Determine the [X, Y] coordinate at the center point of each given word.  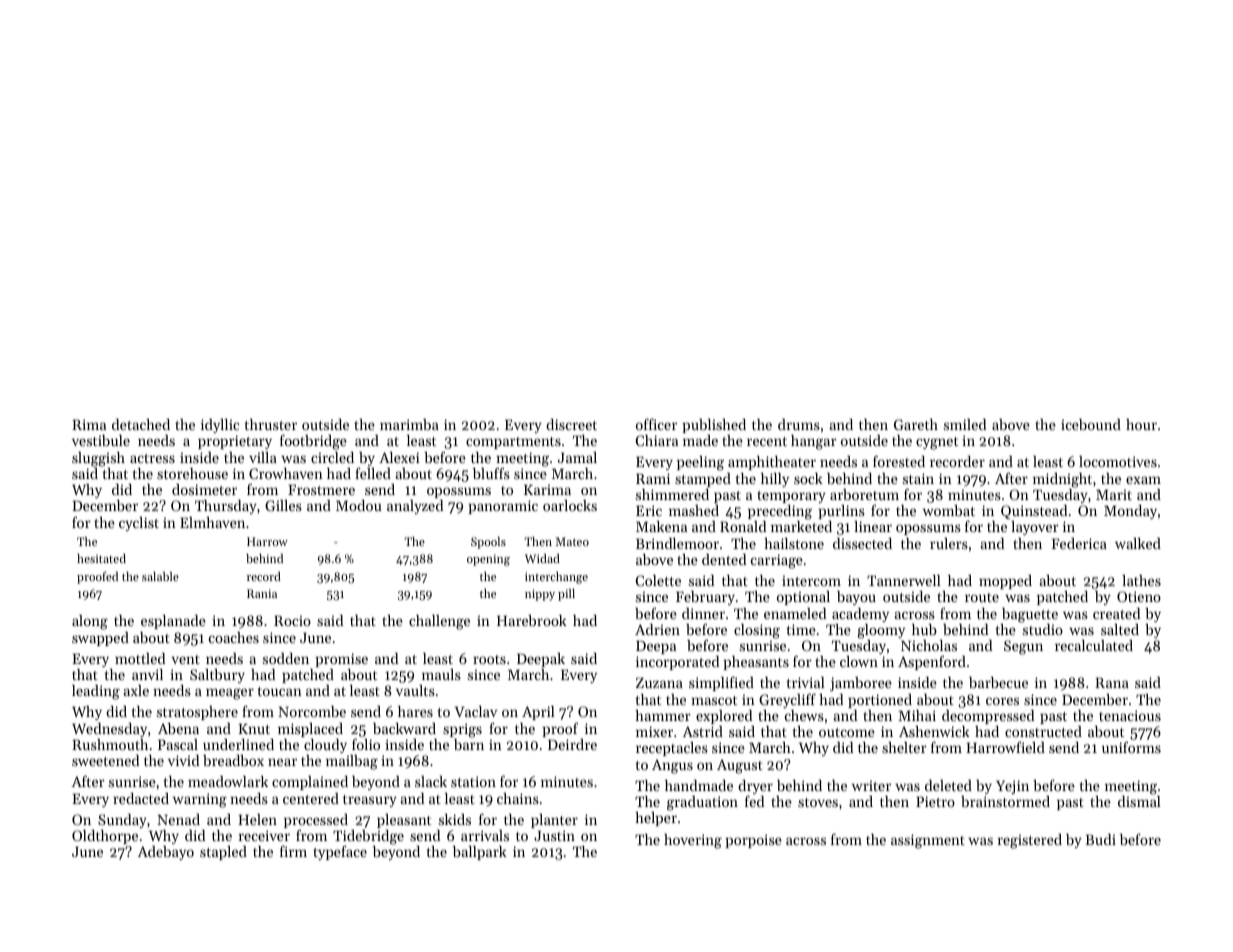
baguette [1030, 615]
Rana [1112, 682]
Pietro [935, 801]
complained [310, 783]
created [1117, 613]
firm [293, 851]
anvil [147, 674]
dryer [755, 787]
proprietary [235, 442]
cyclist [139, 524]
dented [724, 559]
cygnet [937, 443]
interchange [556, 578]
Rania [262, 593]
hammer [663, 715]
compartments [513, 443]
